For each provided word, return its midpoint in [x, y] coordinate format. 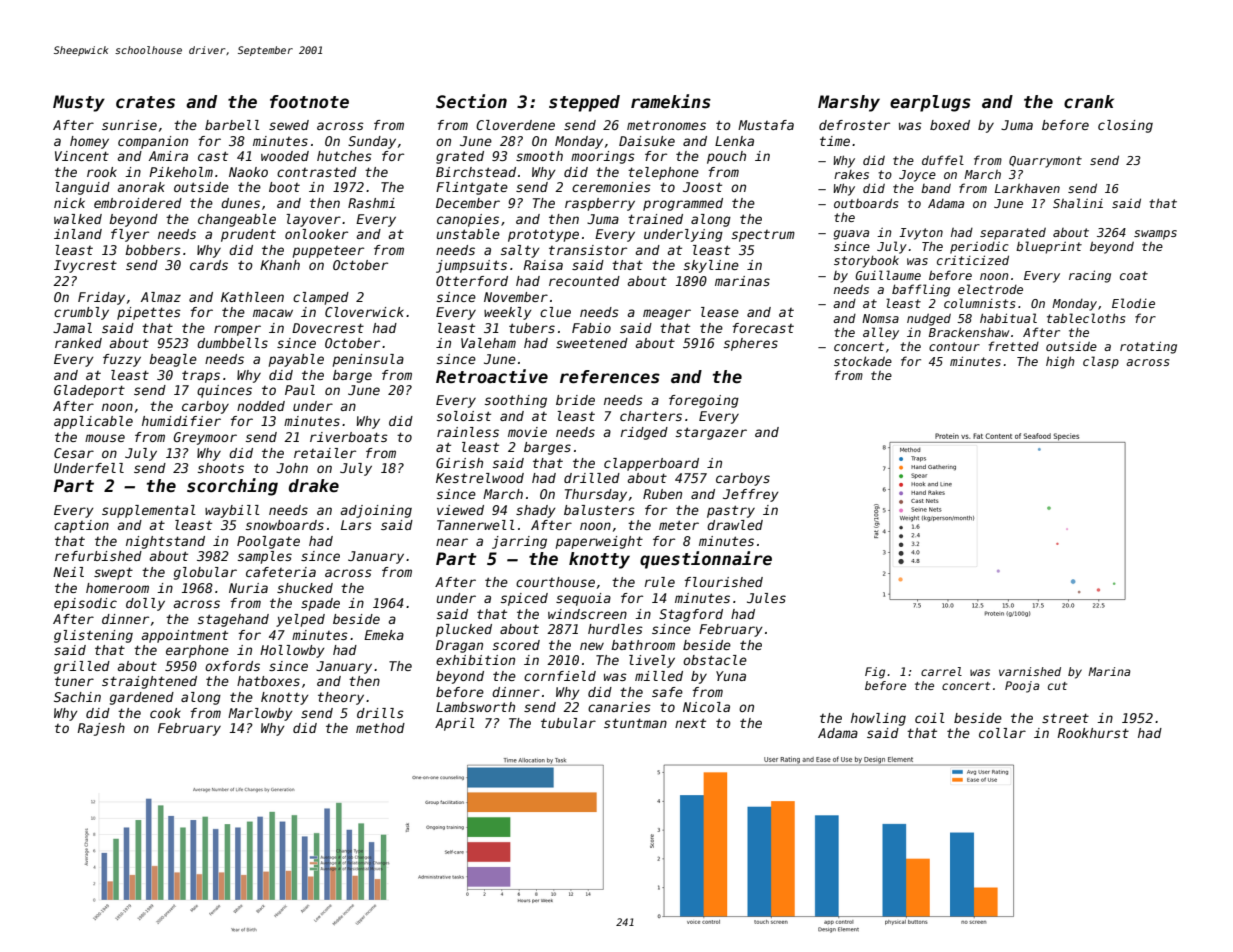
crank [1089, 102]
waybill [232, 511]
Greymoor [205, 438]
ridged [644, 433]
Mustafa [766, 125]
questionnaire [706, 560]
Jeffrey [751, 495]
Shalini [1078, 203]
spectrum [763, 236]
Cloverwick [364, 312]
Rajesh [101, 729]
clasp [1101, 362]
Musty [79, 103]
